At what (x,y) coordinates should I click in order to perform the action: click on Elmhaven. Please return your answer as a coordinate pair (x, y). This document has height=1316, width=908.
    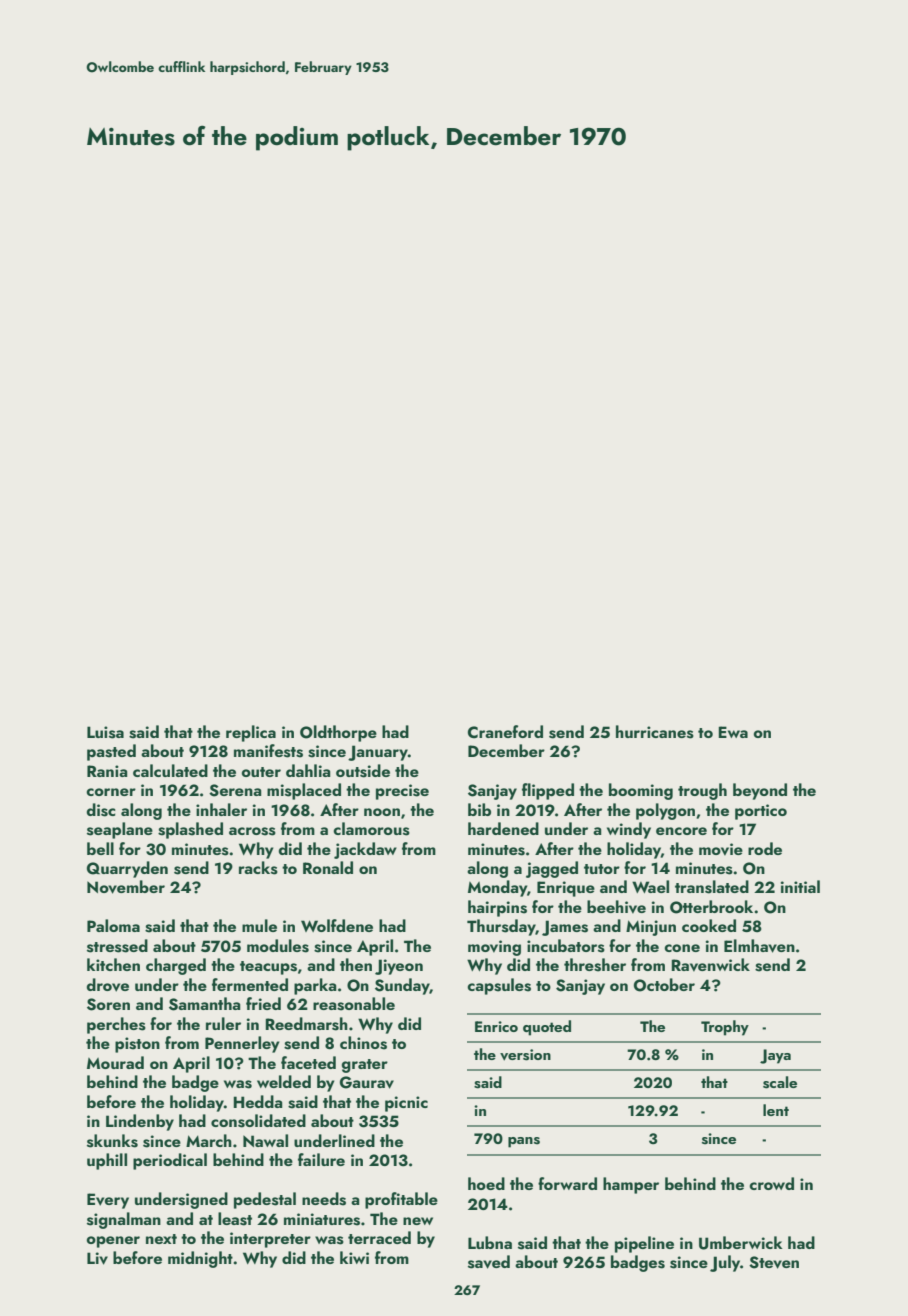
    Looking at the image, I should click on (759, 946).
